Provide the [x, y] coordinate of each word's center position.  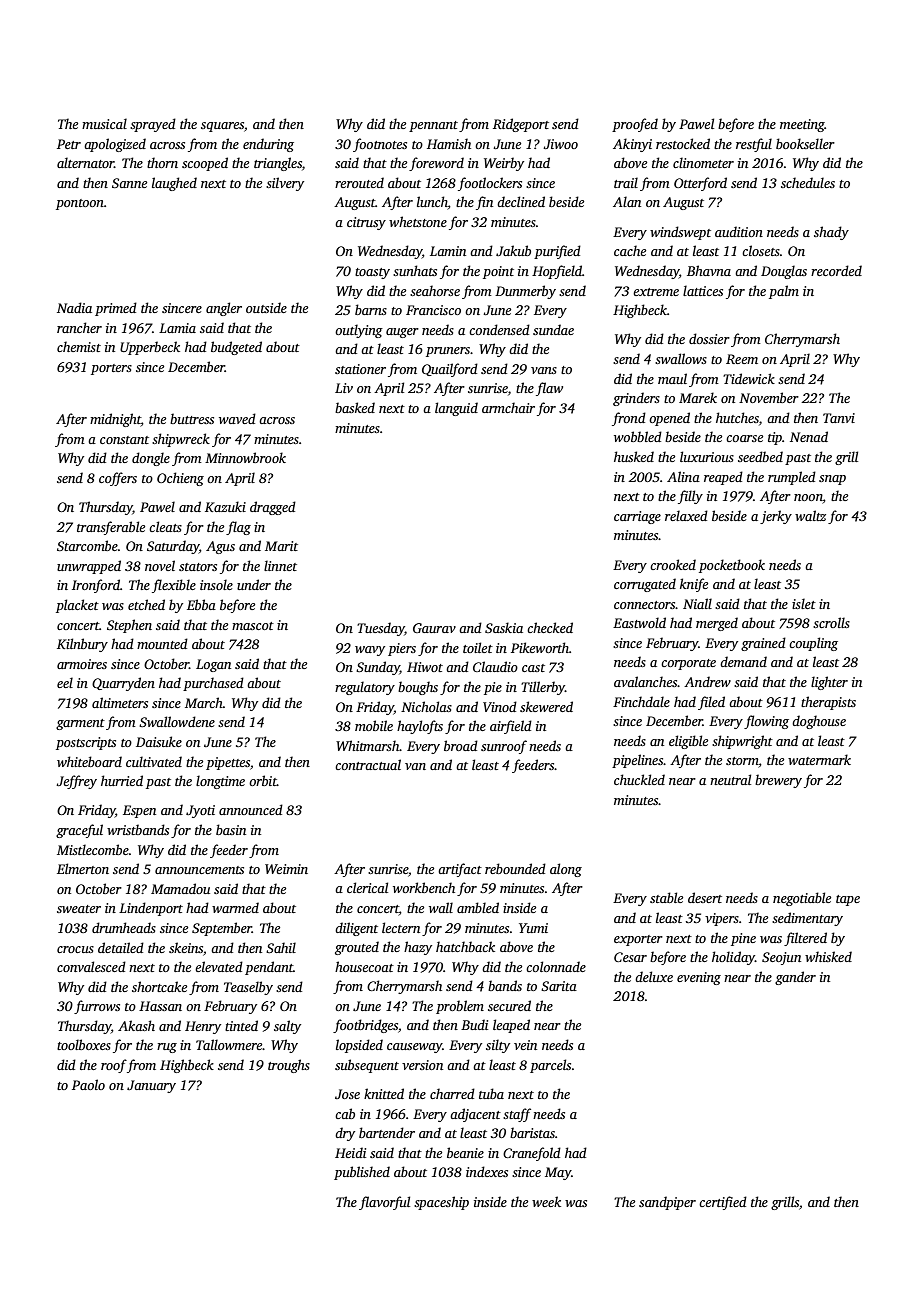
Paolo [88, 1084]
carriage [637, 517]
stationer [360, 369]
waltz [810, 515]
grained [763, 644]
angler [224, 309]
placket [77, 606]
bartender [387, 1132]
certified [723, 1203]
